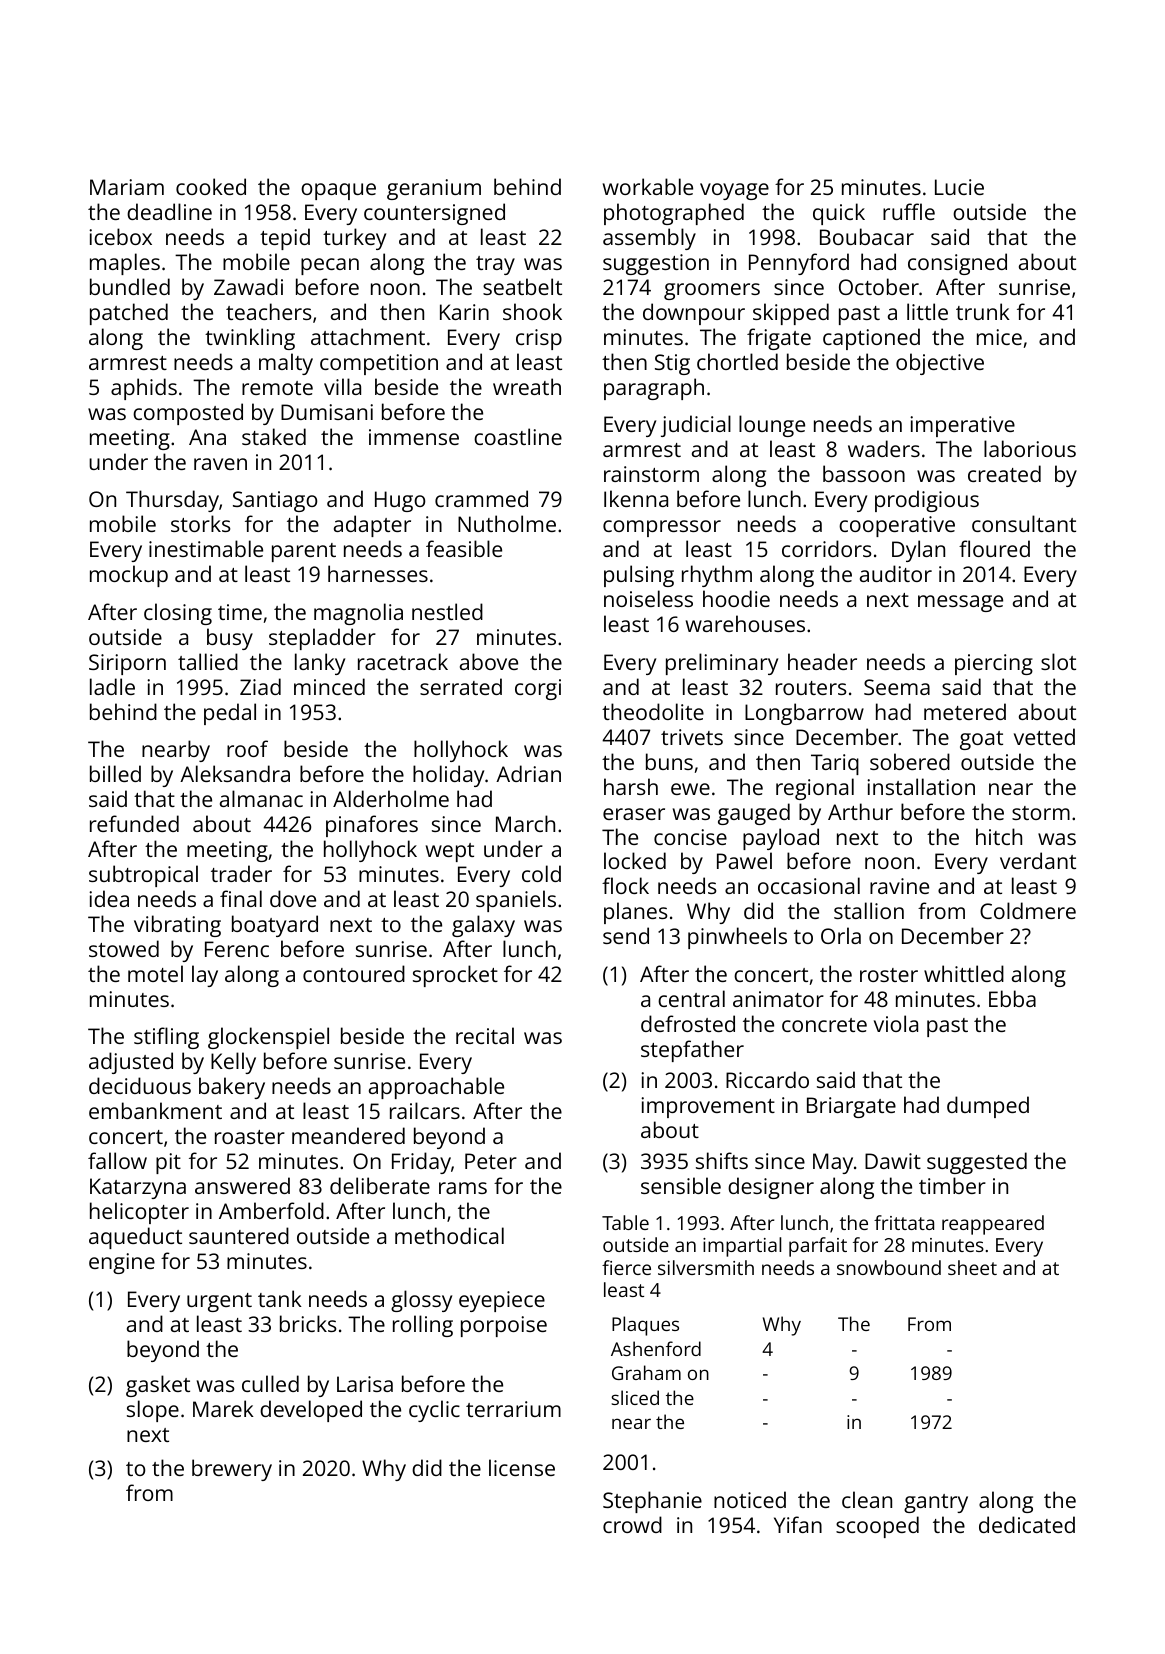 Image resolution: width=1165 pixels, height=1654 pixels. I want to click on mice, so click(999, 337).
